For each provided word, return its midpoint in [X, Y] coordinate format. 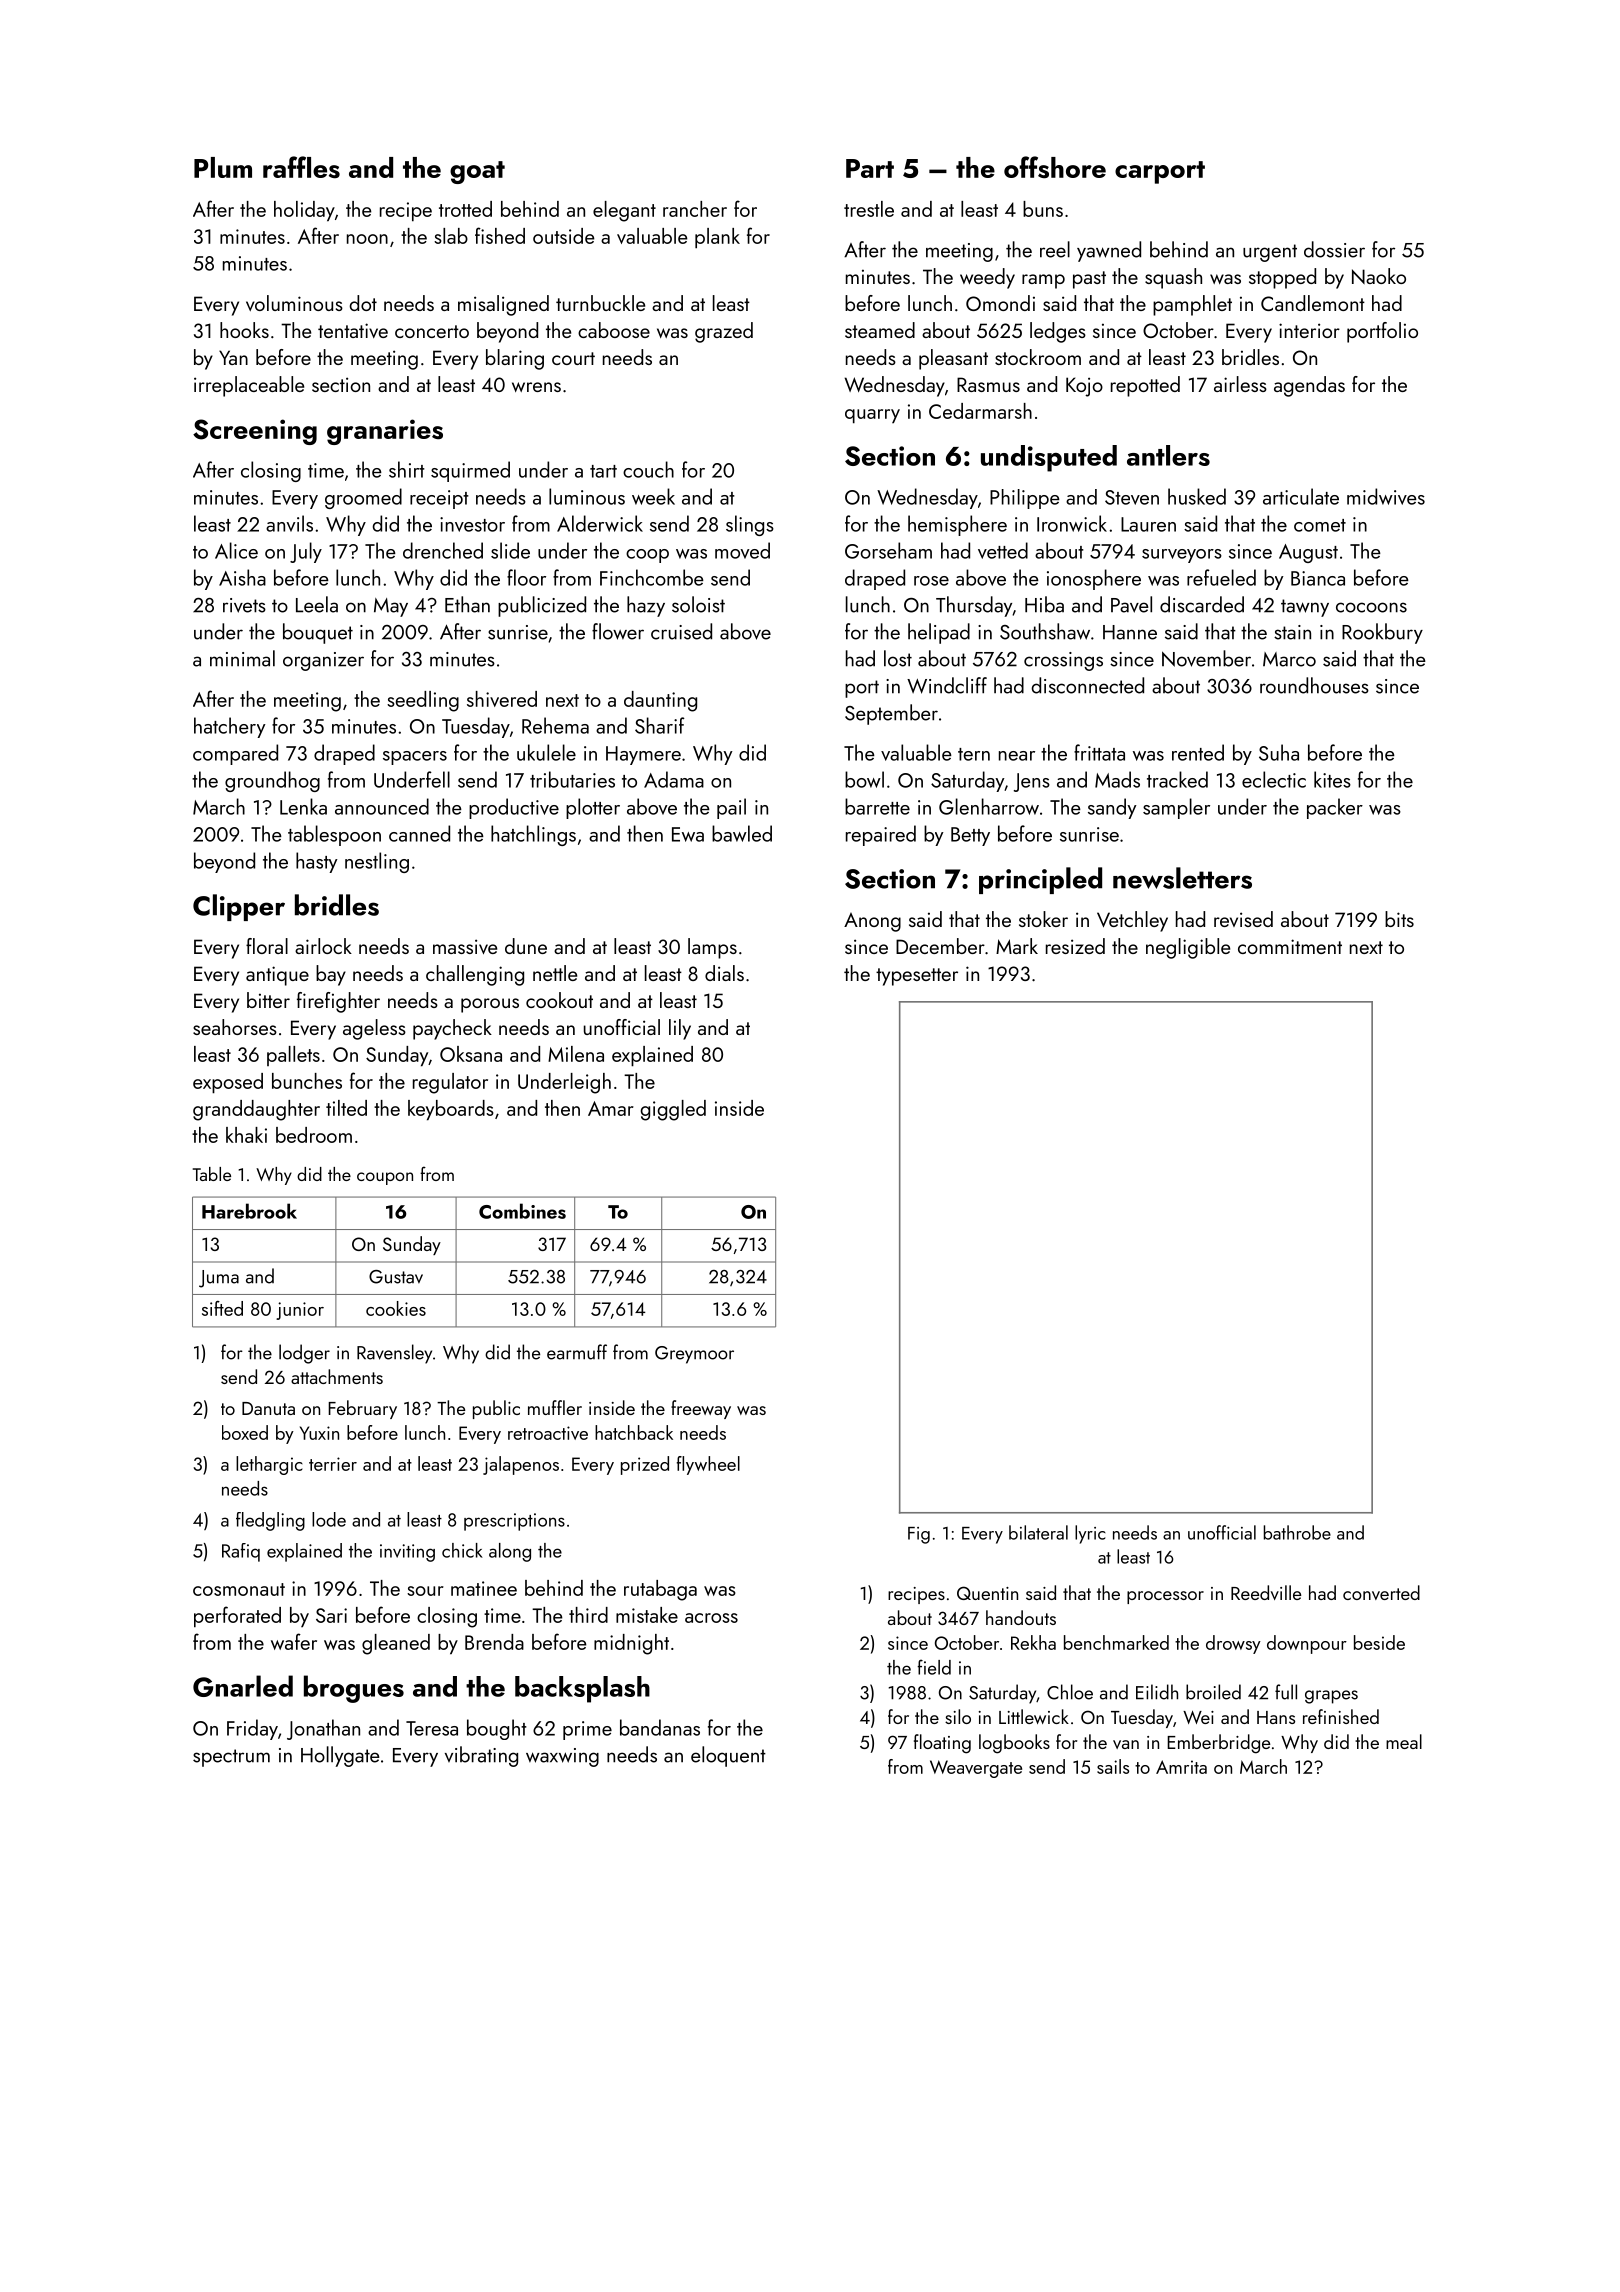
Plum [223, 167]
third [588, 1615]
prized [645, 1465]
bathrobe [1297, 1532]
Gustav [396, 1277]
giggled [673, 1110]
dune [526, 946]
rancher [695, 209]
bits [1399, 919]
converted [1381, 1592]
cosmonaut [239, 1589]
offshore [1055, 167]
